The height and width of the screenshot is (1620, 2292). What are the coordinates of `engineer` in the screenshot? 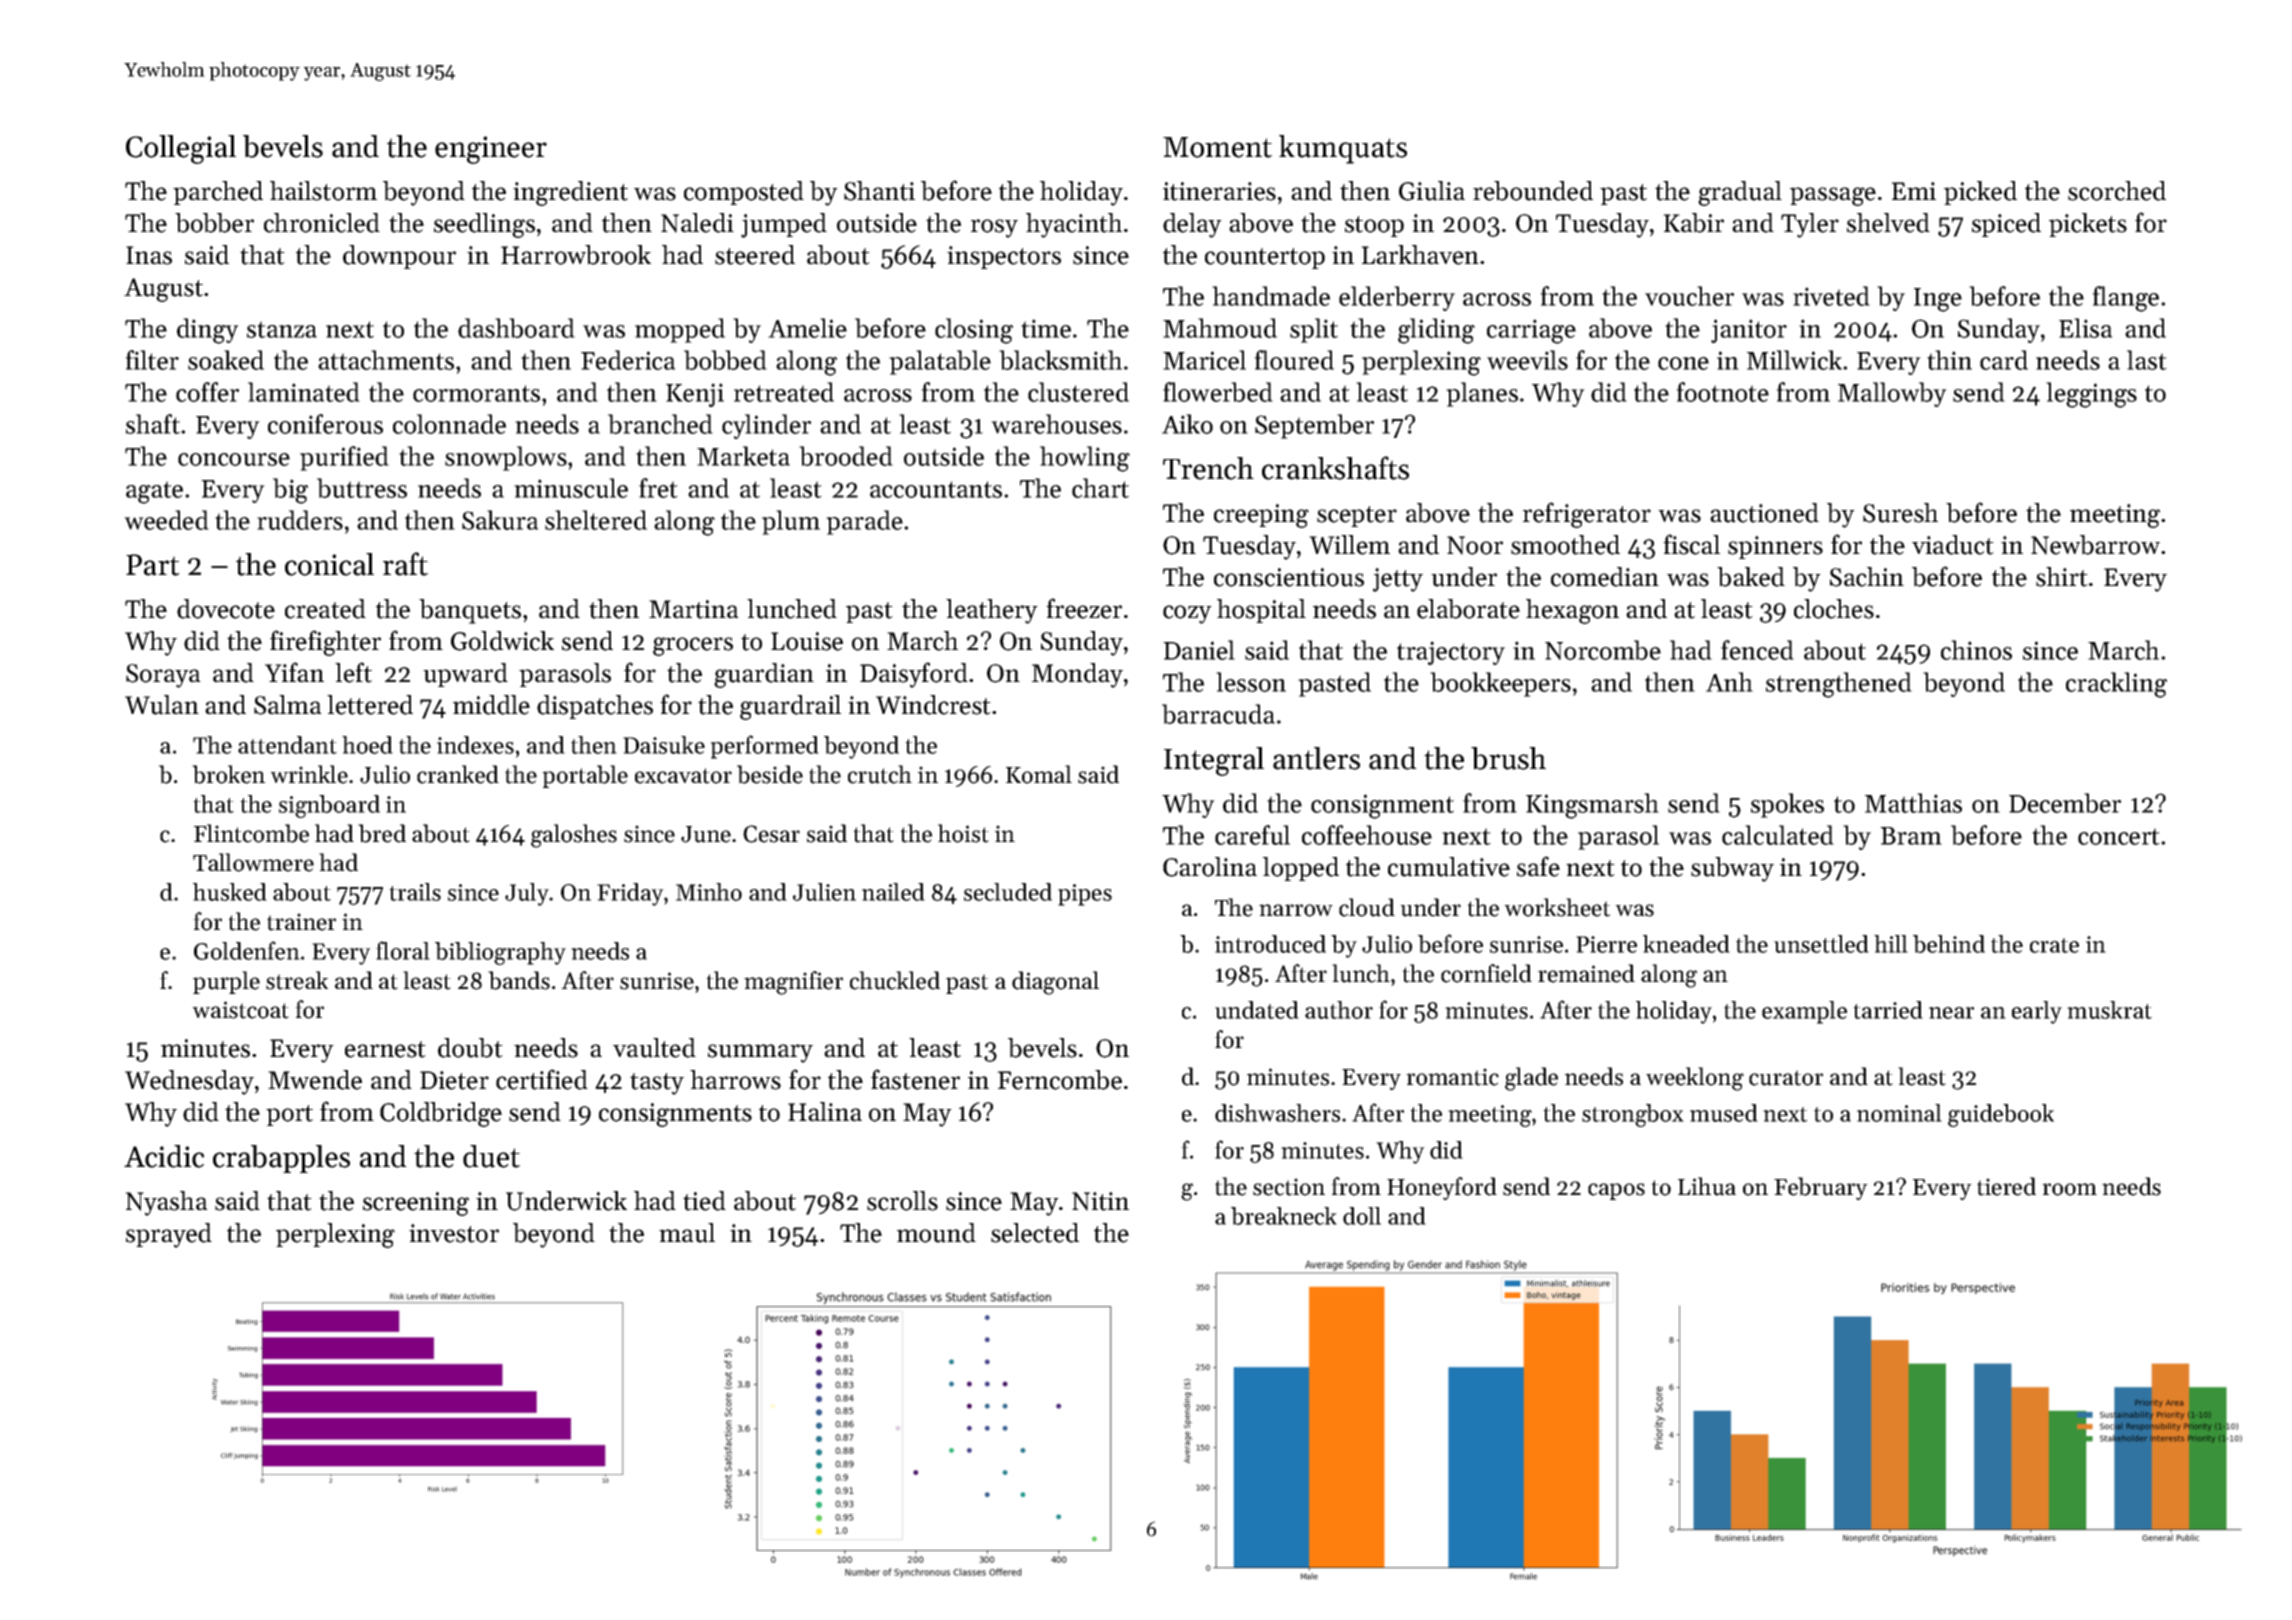 It's located at (491, 150).
